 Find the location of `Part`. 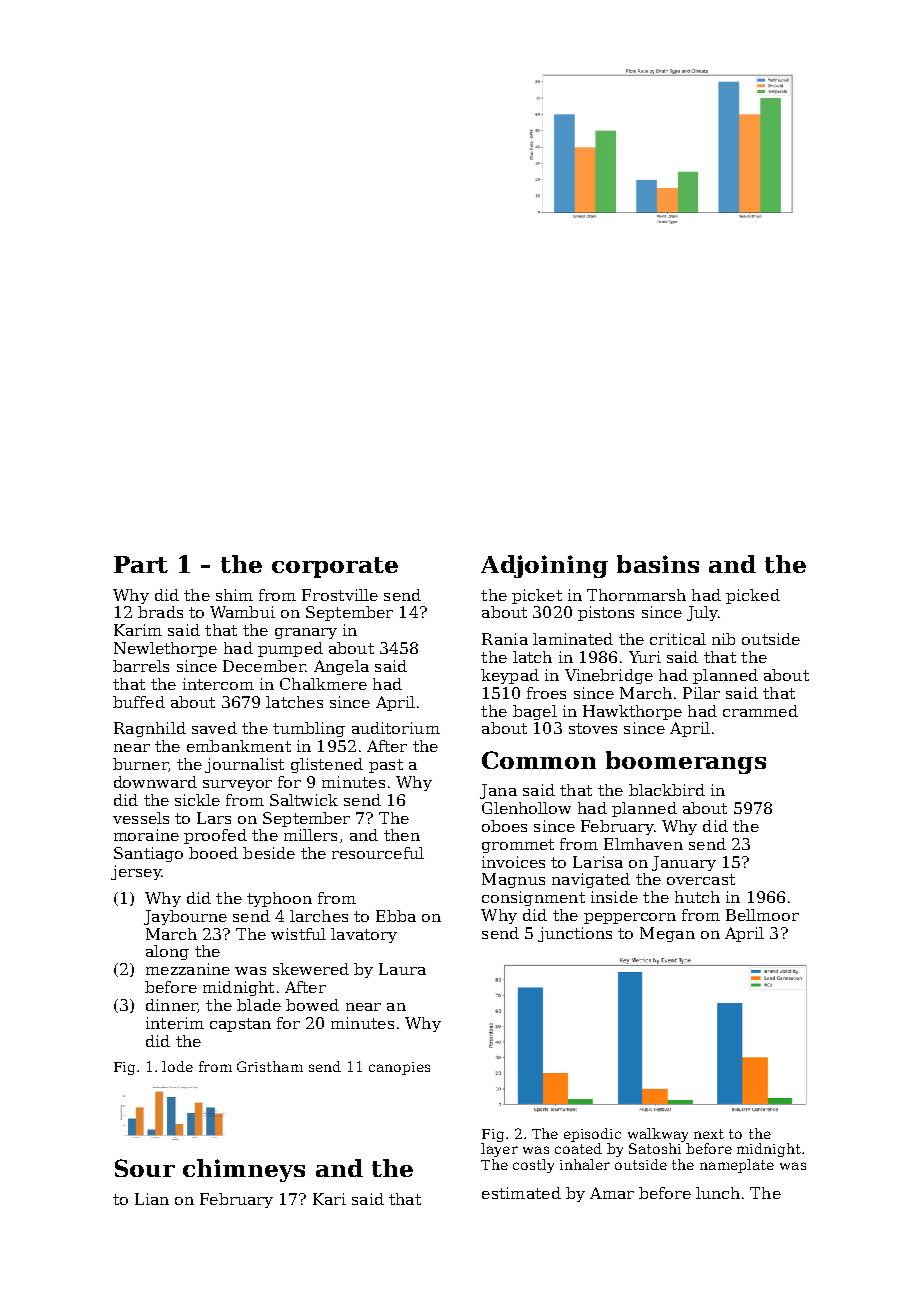

Part is located at coordinates (141, 564).
